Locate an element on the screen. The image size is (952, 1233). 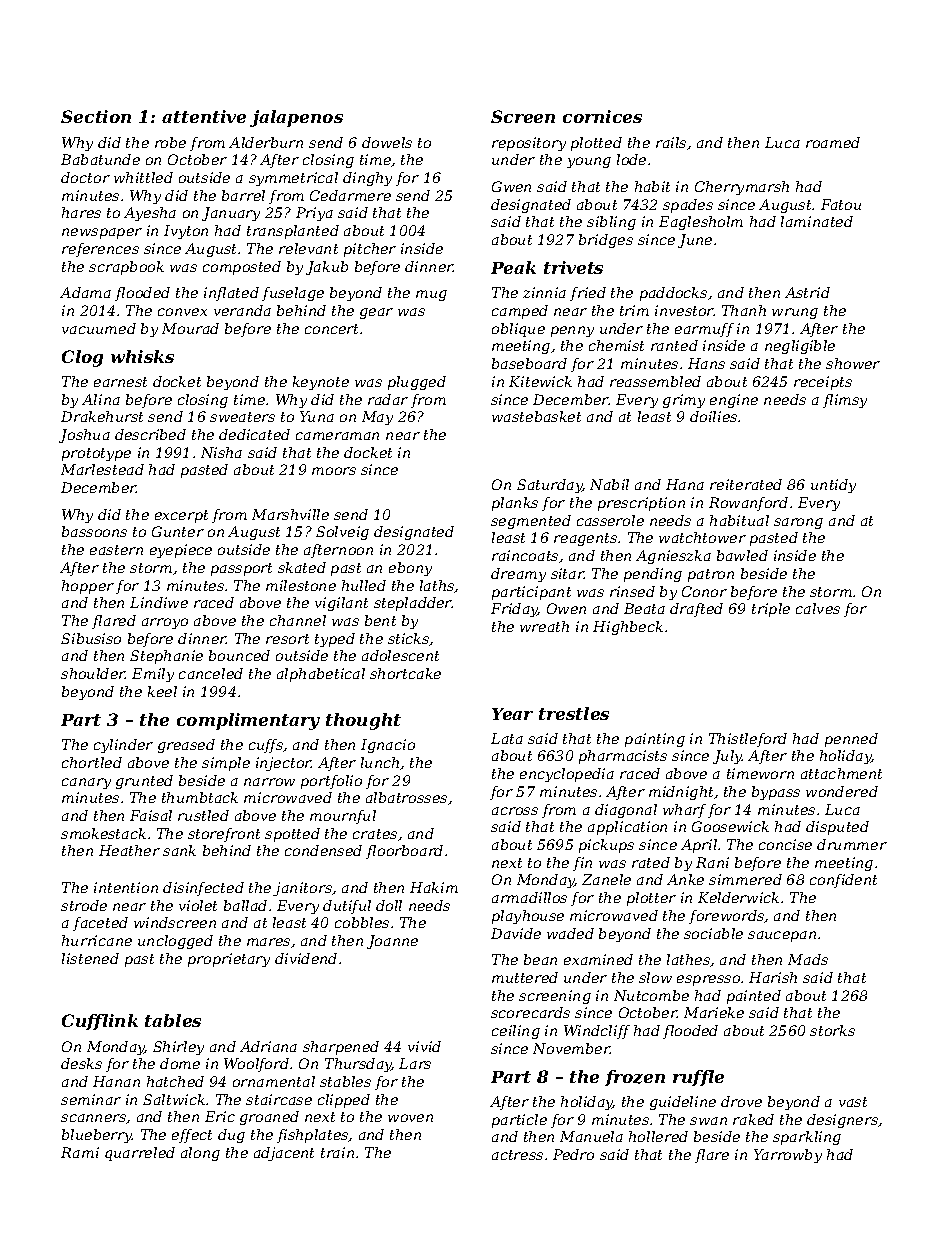
lunch is located at coordinates (380, 762).
